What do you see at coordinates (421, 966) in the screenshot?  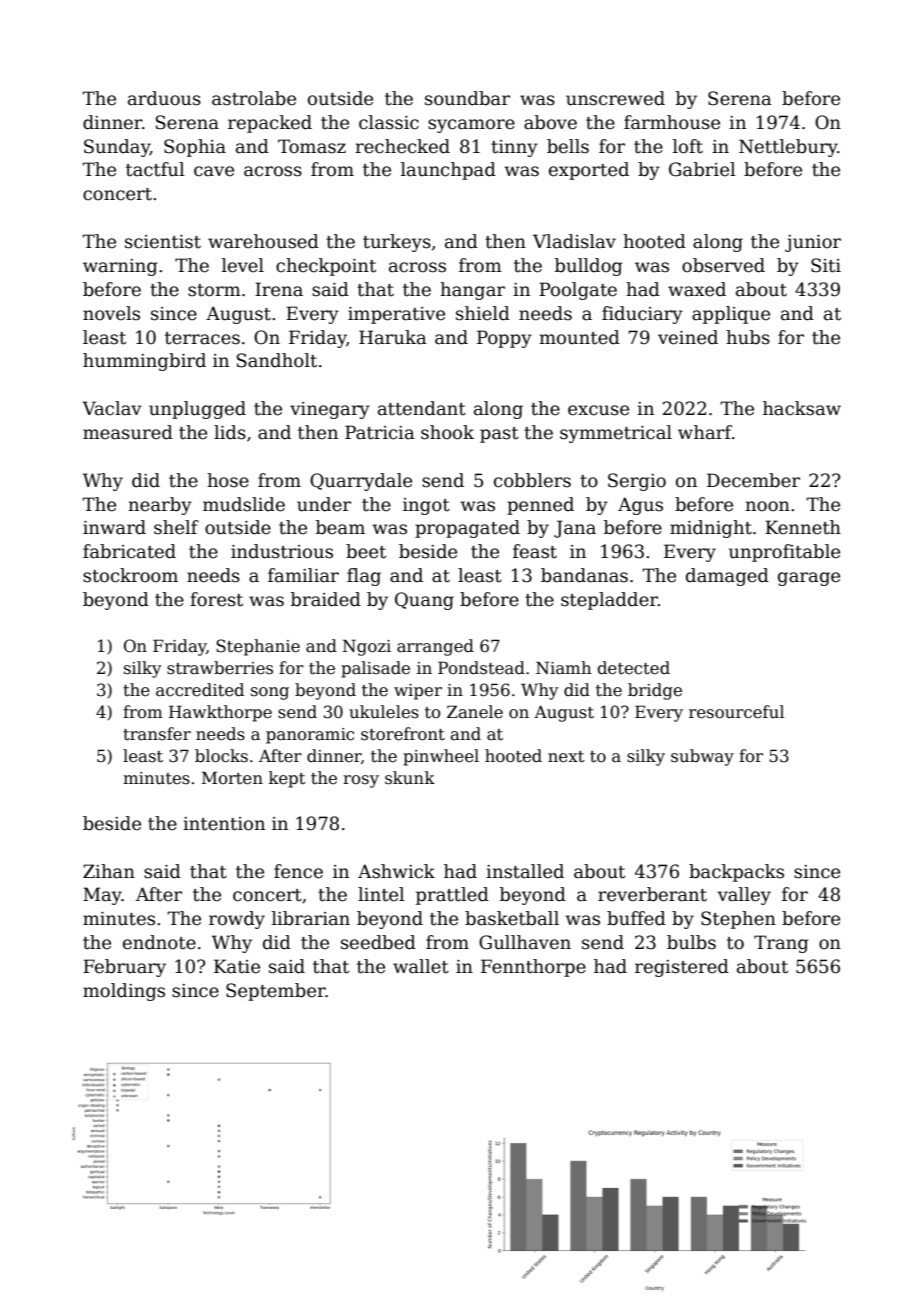 I see `wallet` at bounding box center [421, 966].
